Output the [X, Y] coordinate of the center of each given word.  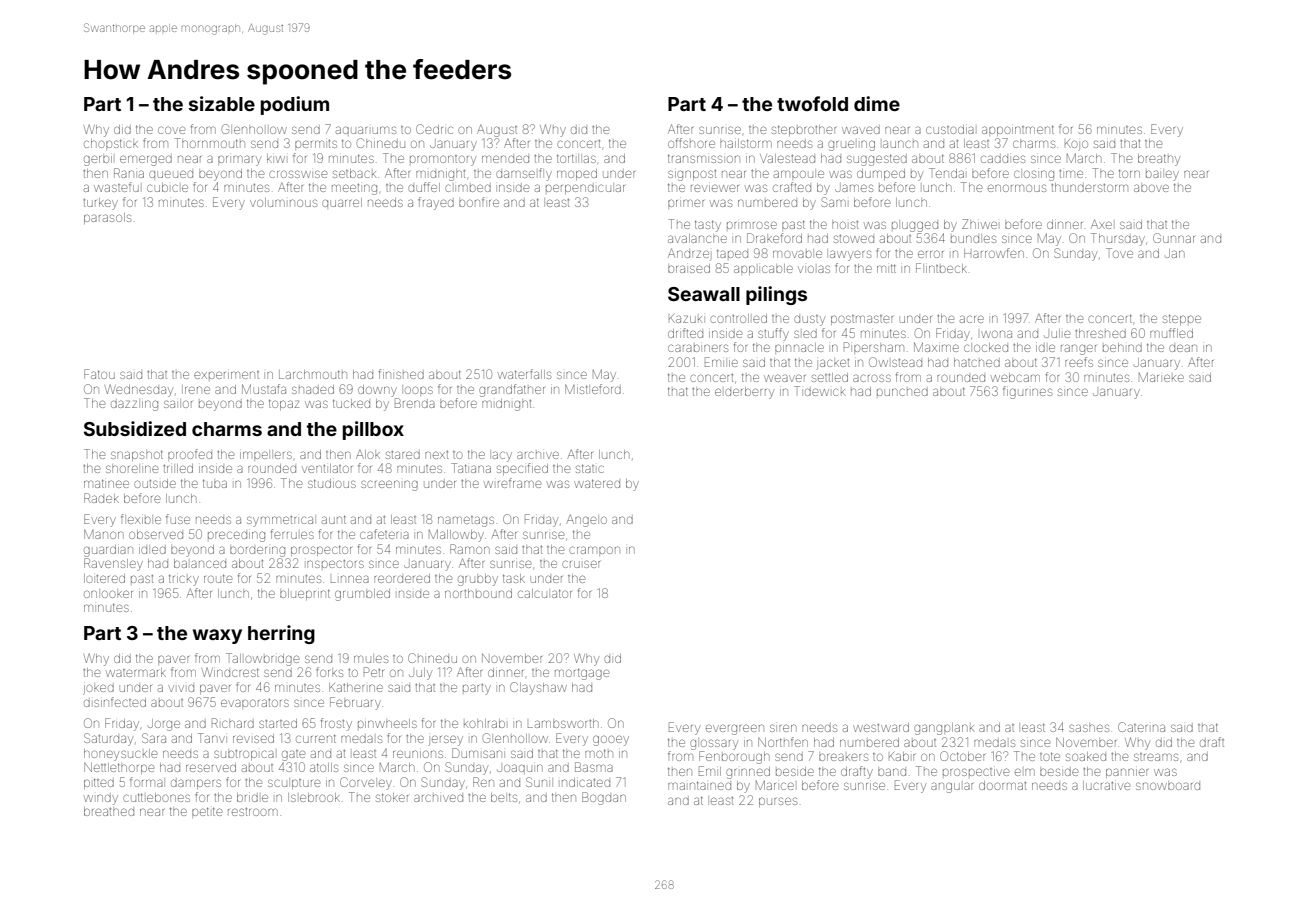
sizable [222, 103]
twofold [812, 103]
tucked [351, 403]
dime [877, 103]
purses [778, 802]
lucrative [1106, 785]
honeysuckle [120, 755]
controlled [738, 318]
